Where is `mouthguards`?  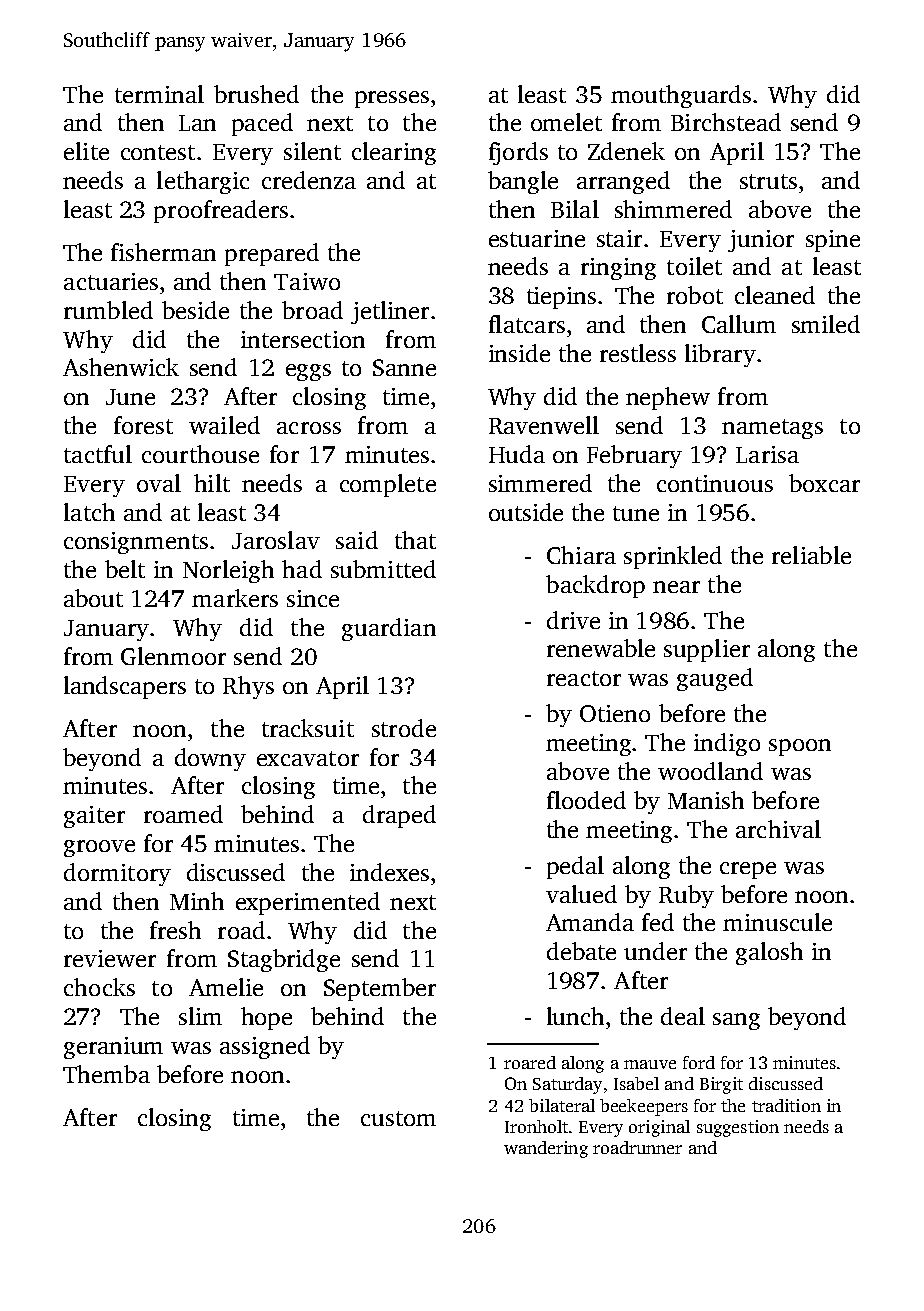
mouthguards is located at coordinates (681, 96).
